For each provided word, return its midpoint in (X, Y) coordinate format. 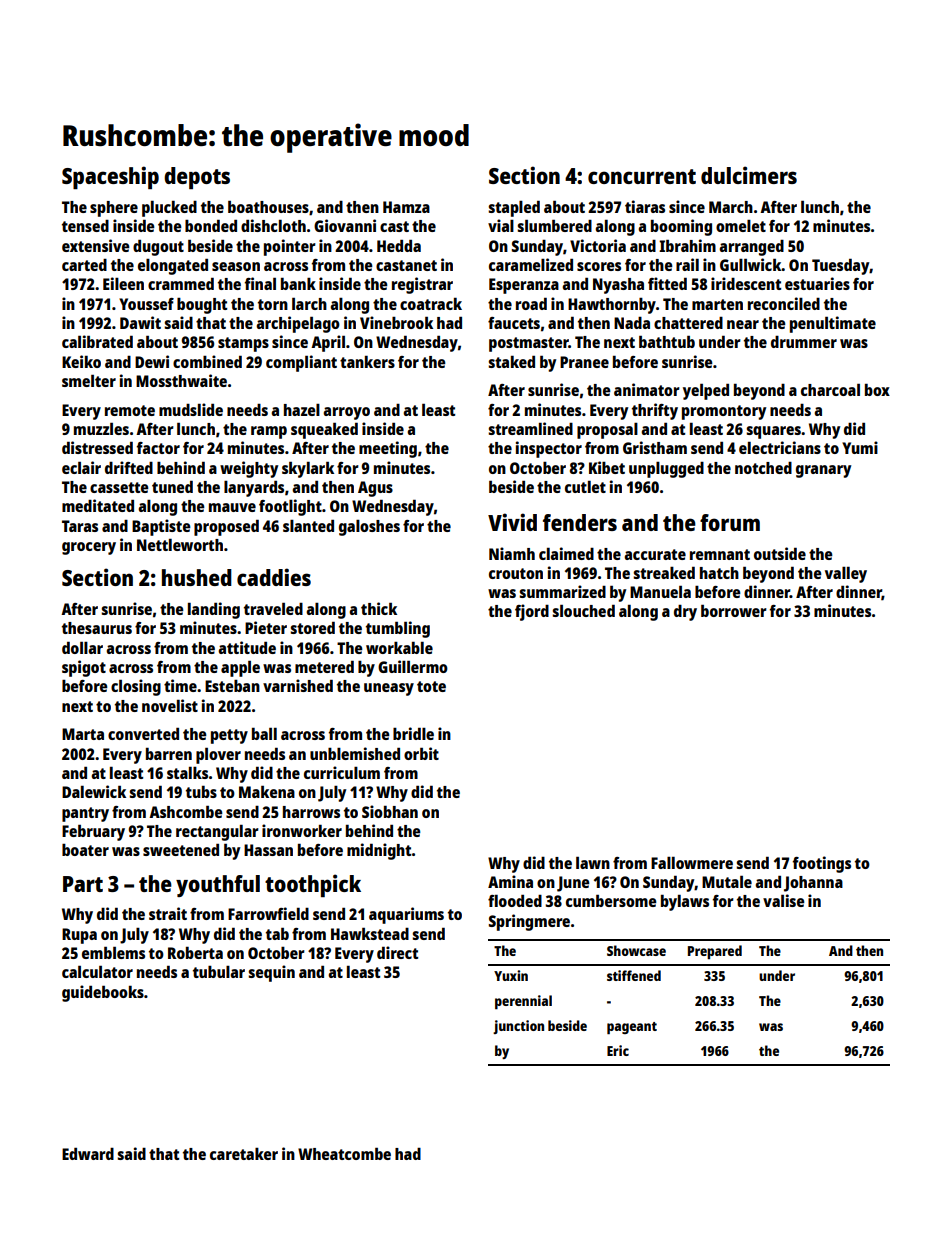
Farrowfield (268, 913)
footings (822, 864)
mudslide (191, 409)
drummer (804, 342)
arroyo (346, 413)
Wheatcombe (344, 1153)
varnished (298, 685)
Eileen (123, 283)
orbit (421, 753)
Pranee (584, 362)
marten (717, 304)
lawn (593, 862)
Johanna (813, 884)
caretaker (244, 1154)
